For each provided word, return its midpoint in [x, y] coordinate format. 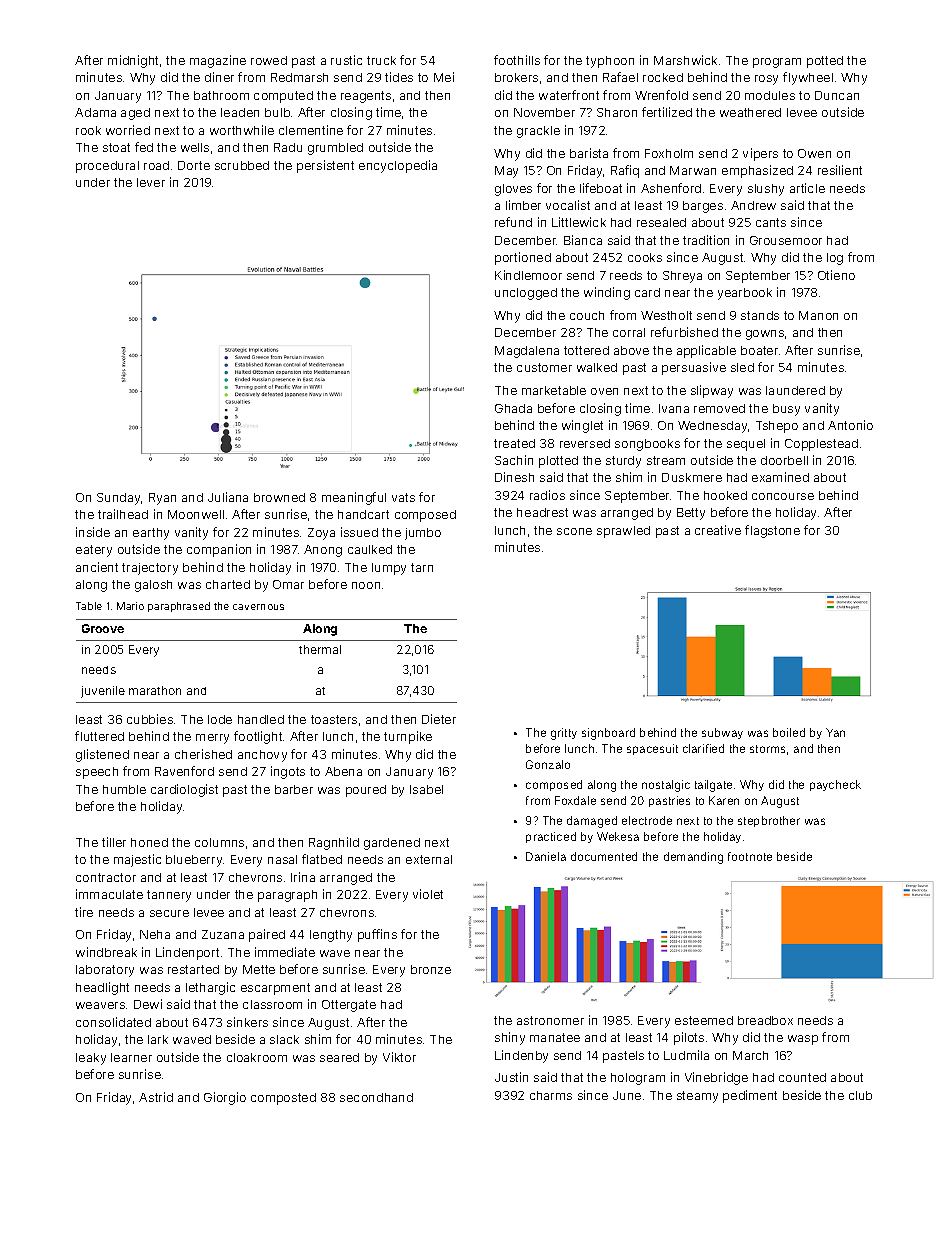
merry [212, 739]
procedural [107, 167]
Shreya [682, 277]
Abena [343, 771]
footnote [750, 856]
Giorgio [225, 1098]
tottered [586, 350]
